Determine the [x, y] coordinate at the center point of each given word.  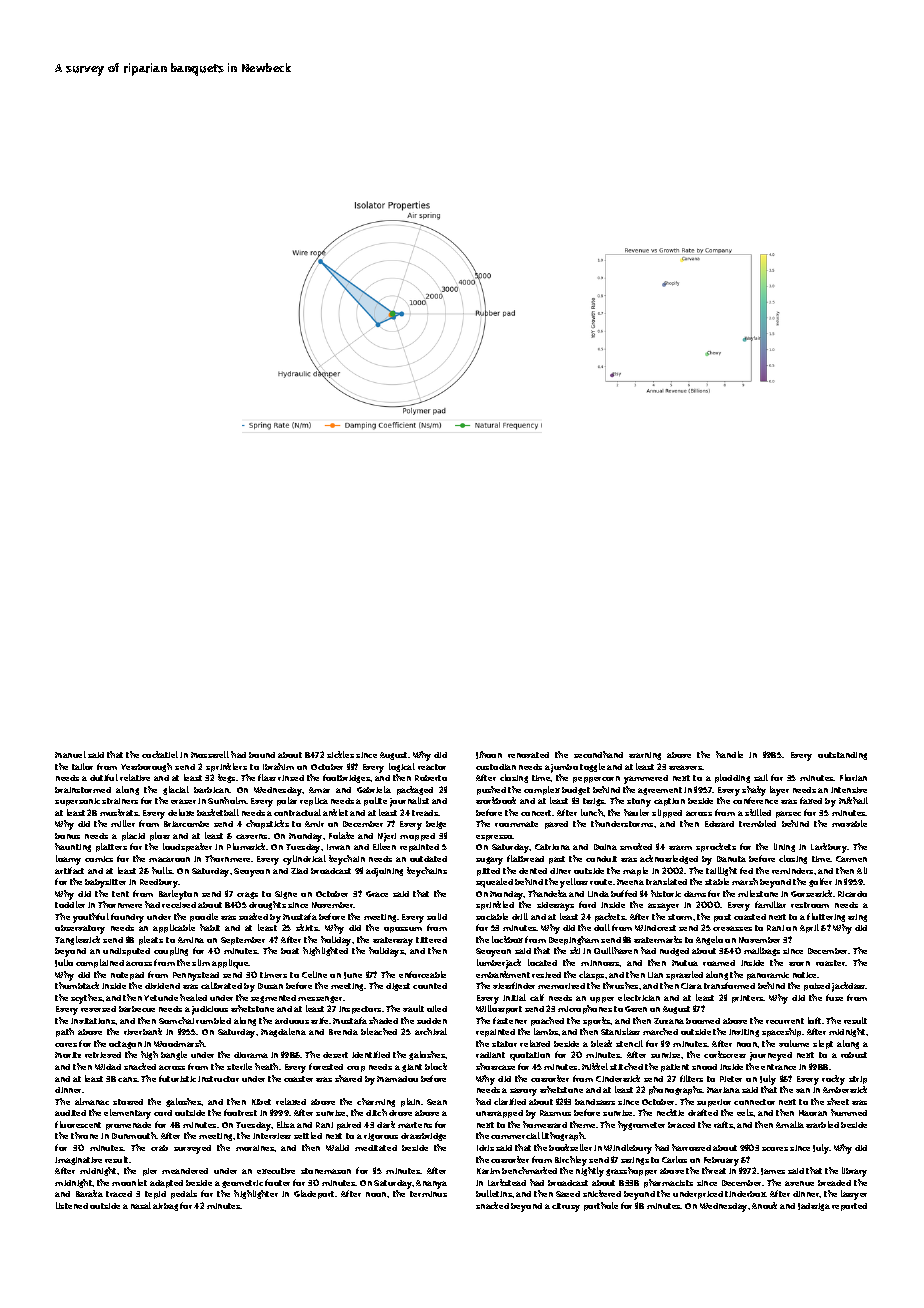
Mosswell [210, 754]
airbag [165, 1207]
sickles [340, 754]
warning [645, 756]
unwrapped [499, 1114]
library [854, 1172]
